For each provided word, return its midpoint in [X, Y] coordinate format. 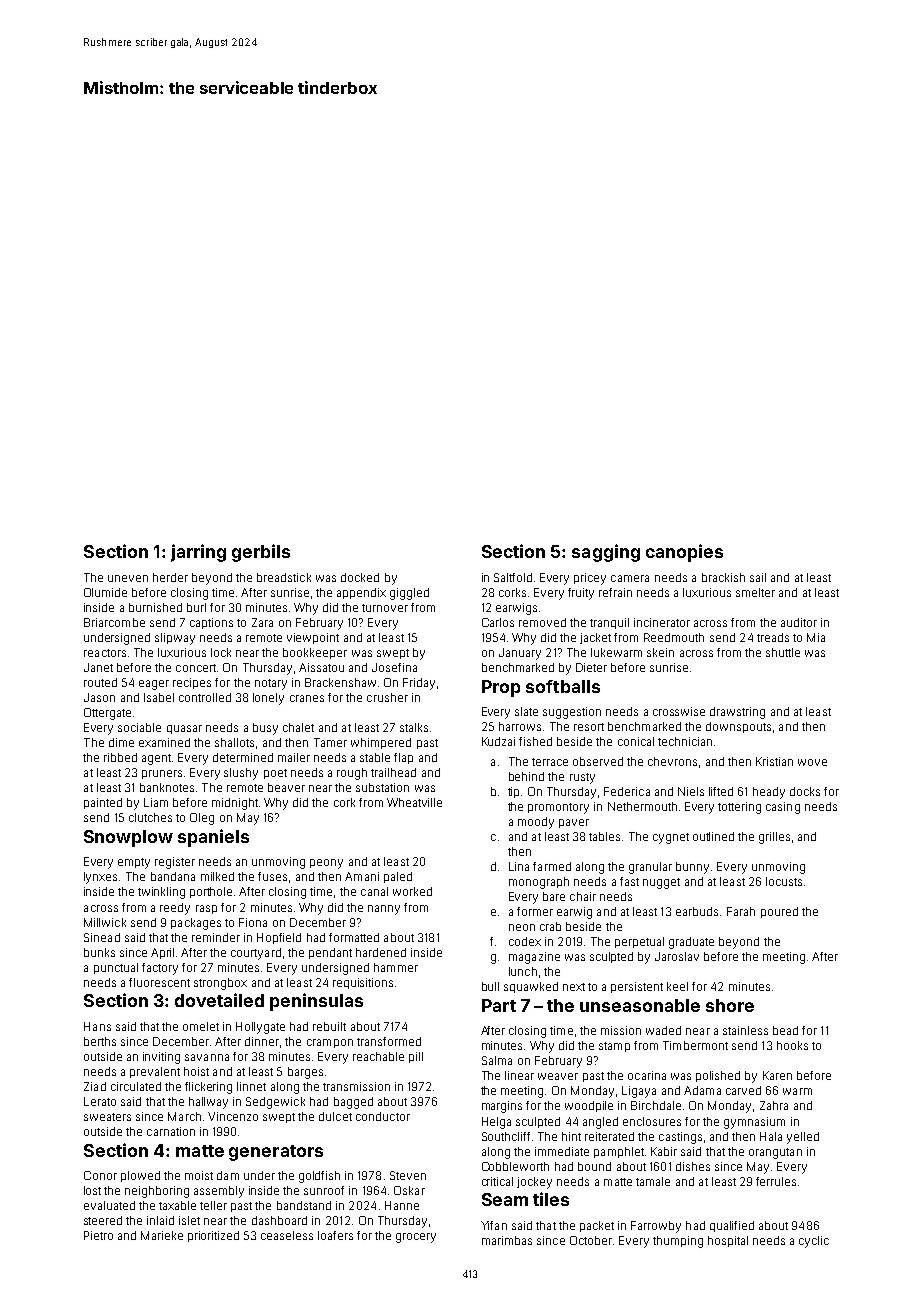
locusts [784, 881]
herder [170, 577]
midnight [235, 804]
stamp [614, 1047]
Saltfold [513, 577]
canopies [684, 553]
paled [398, 877]
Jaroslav [677, 956]
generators [276, 1153]
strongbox [220, 984]
